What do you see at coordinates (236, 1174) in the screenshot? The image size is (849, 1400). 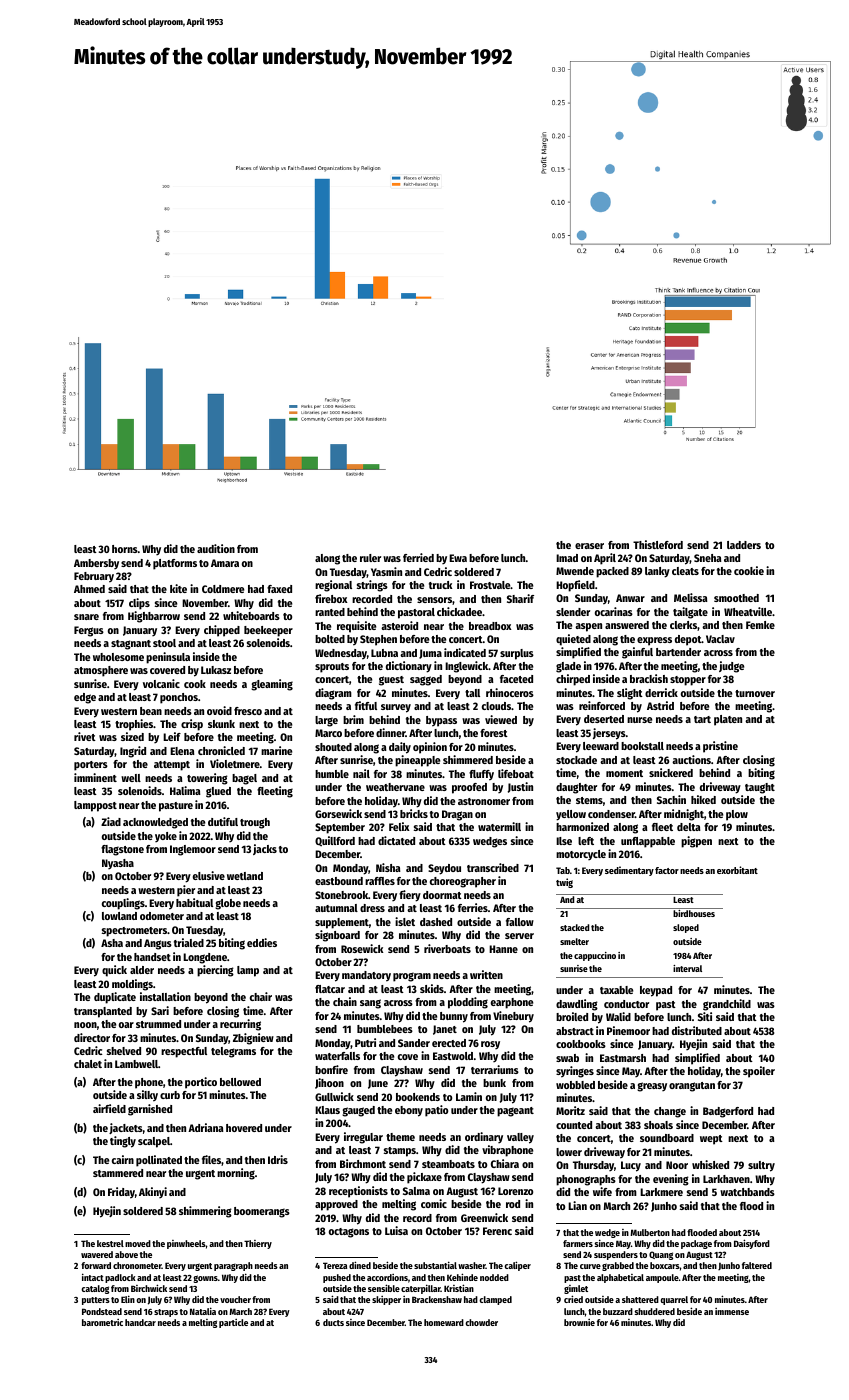 I see `morning` at bounding box center [236, 1174].
